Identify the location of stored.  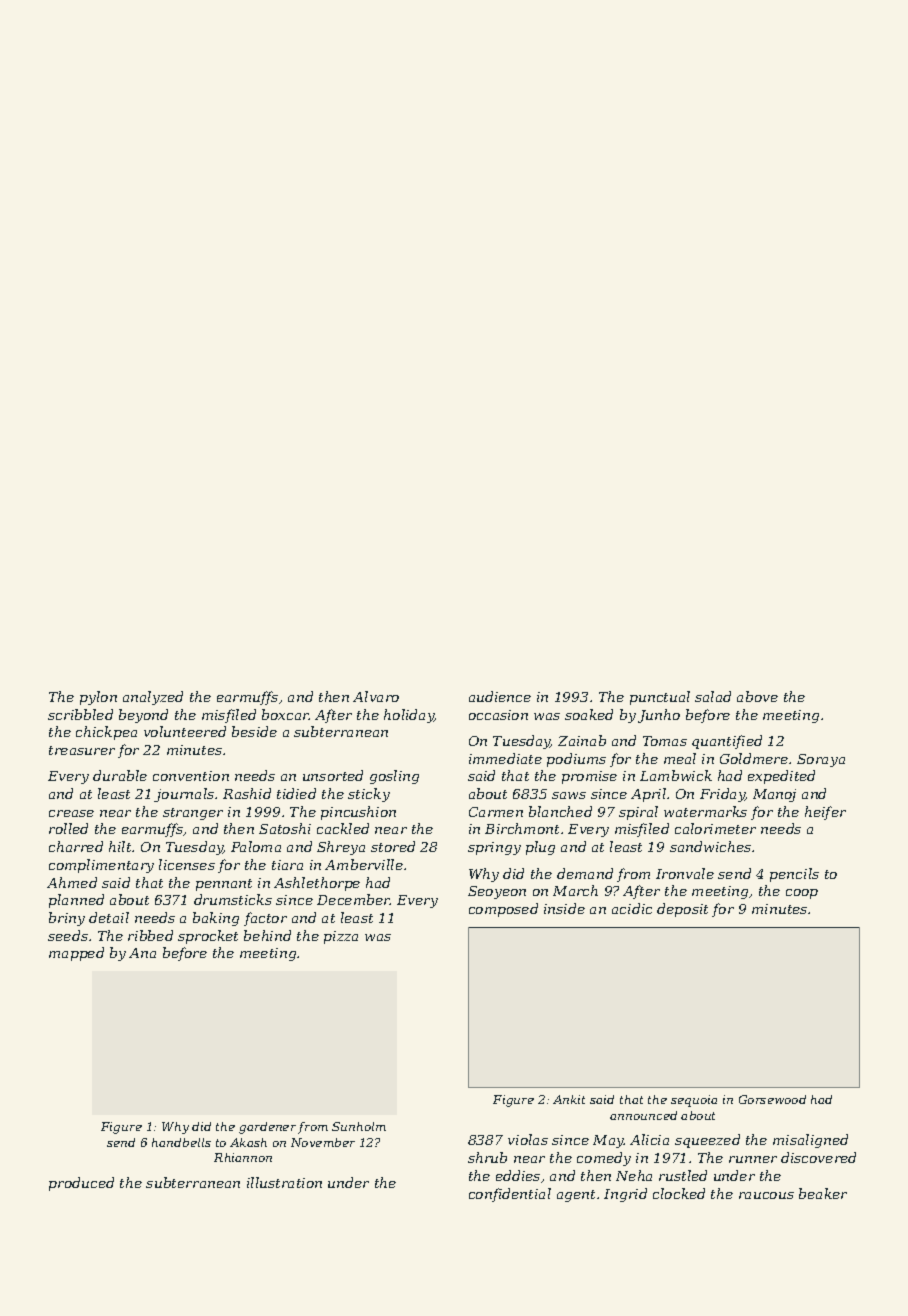
(393, 846).
